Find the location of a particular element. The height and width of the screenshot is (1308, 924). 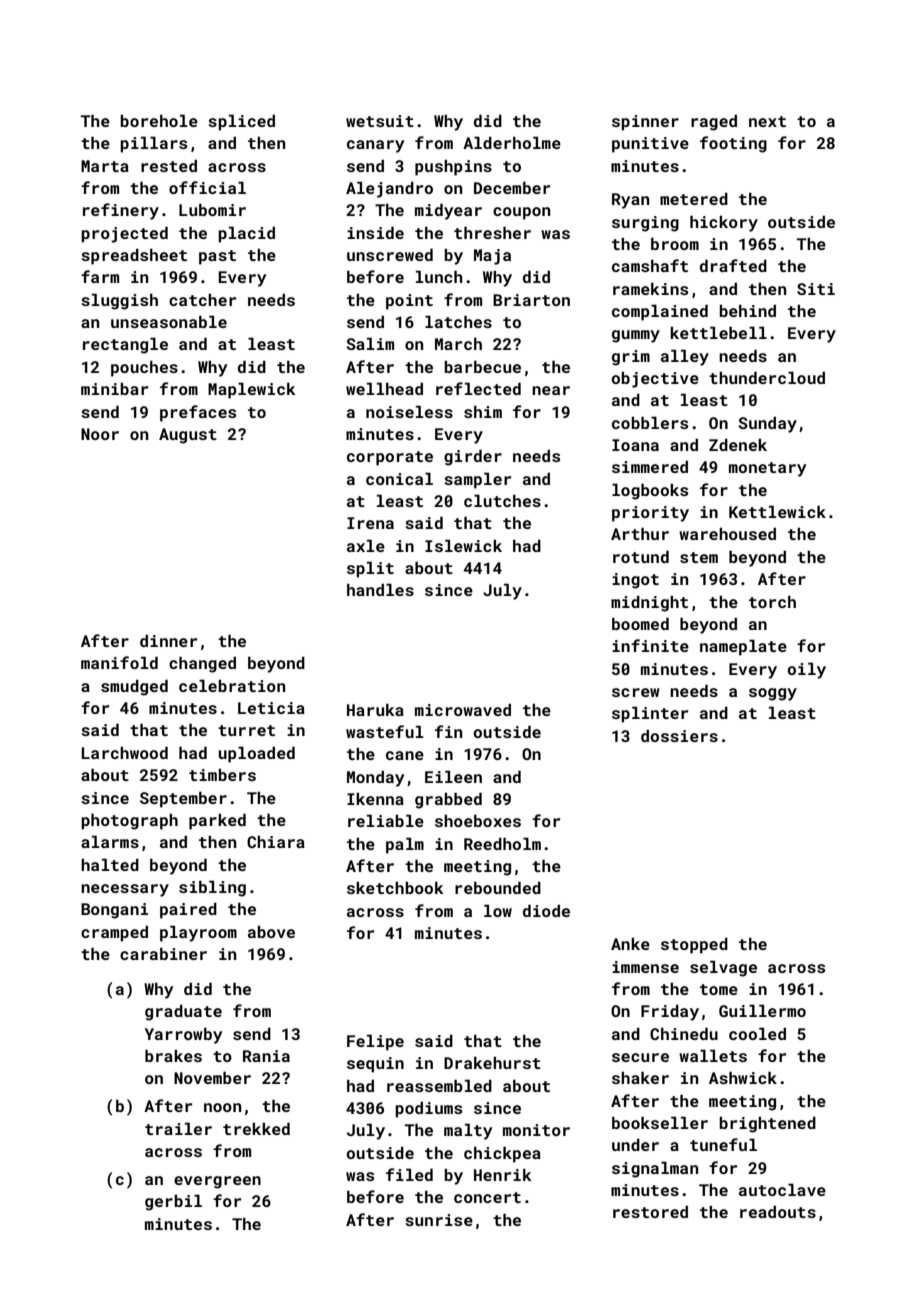

pouches is located at coordinates (144, 368).
